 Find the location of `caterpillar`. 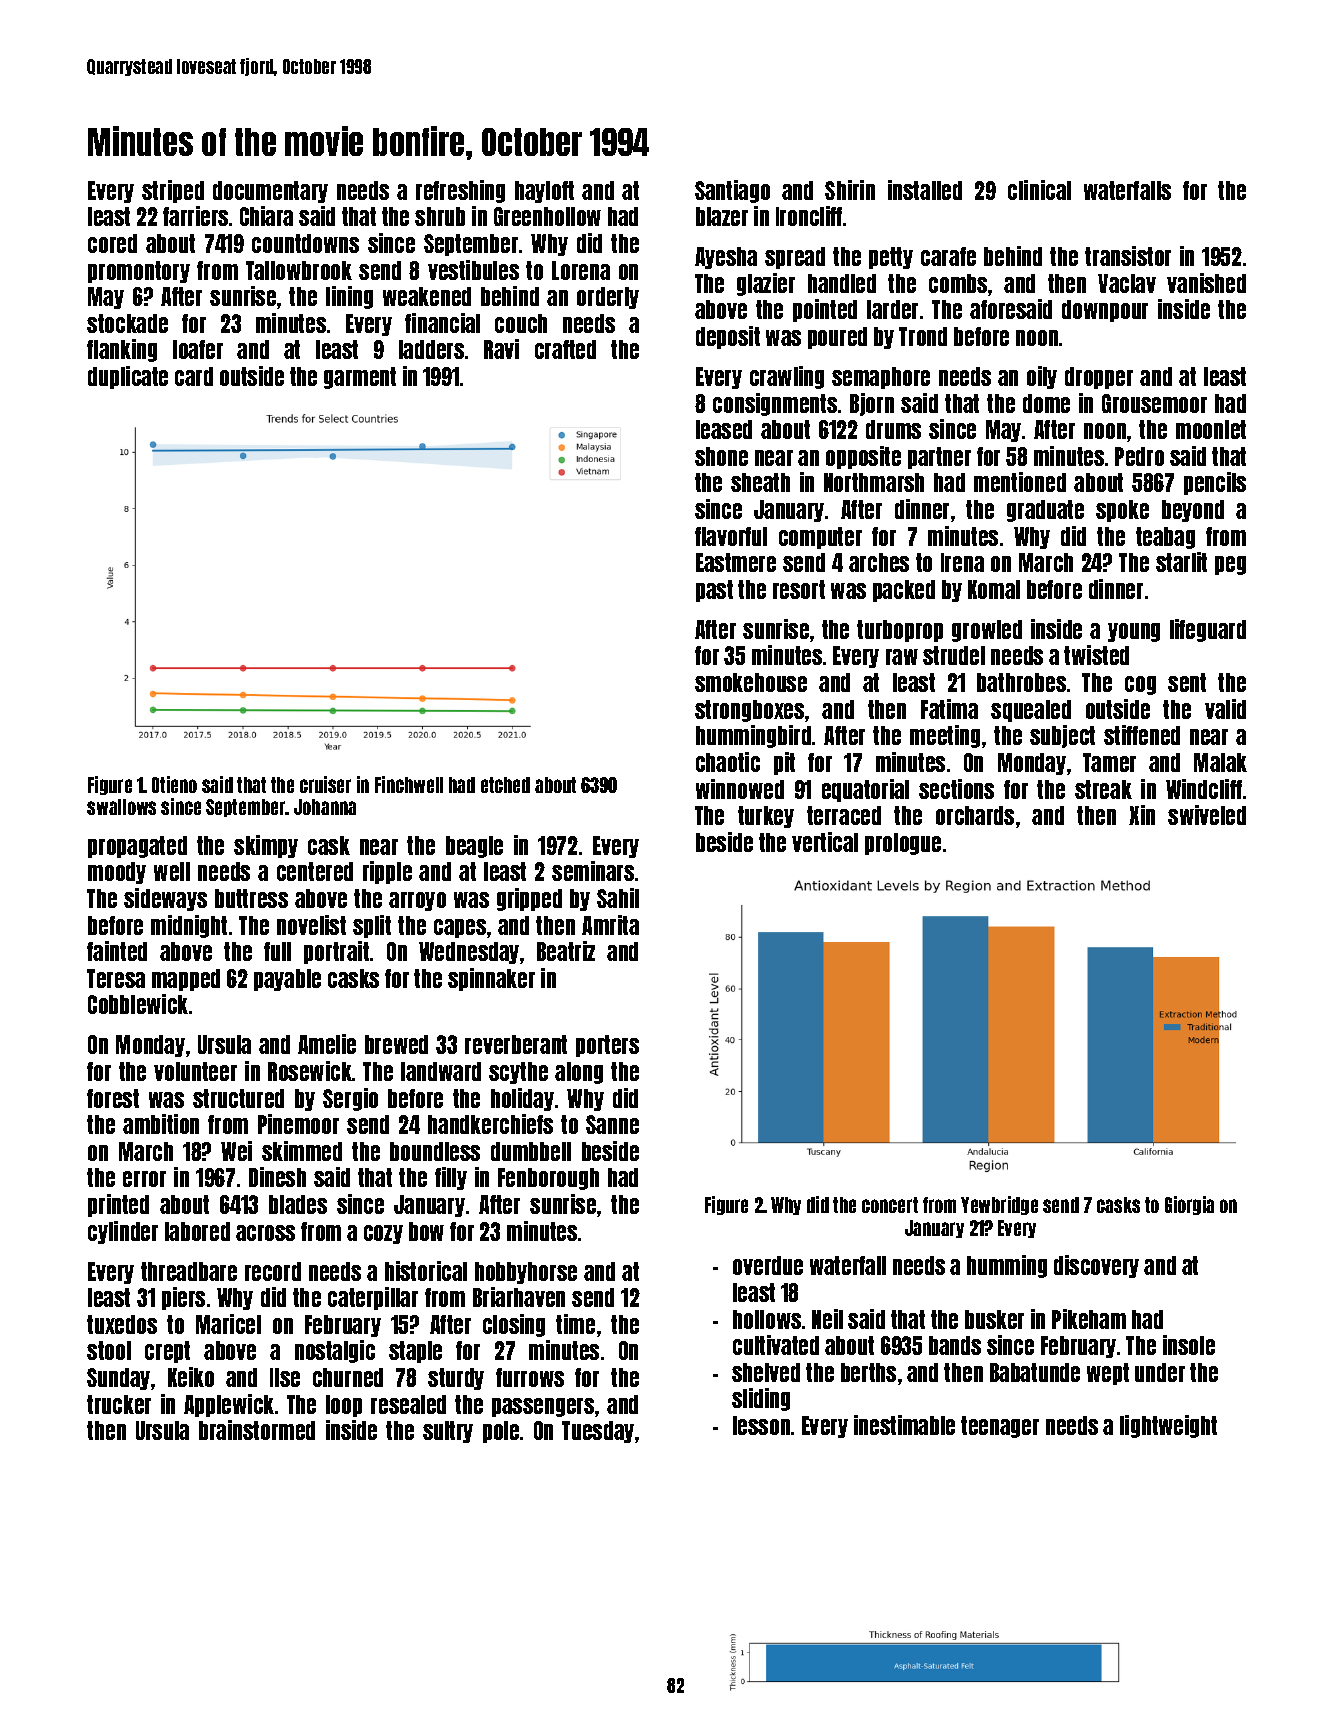

caterpillar is located at coordinates (373, 1298).
